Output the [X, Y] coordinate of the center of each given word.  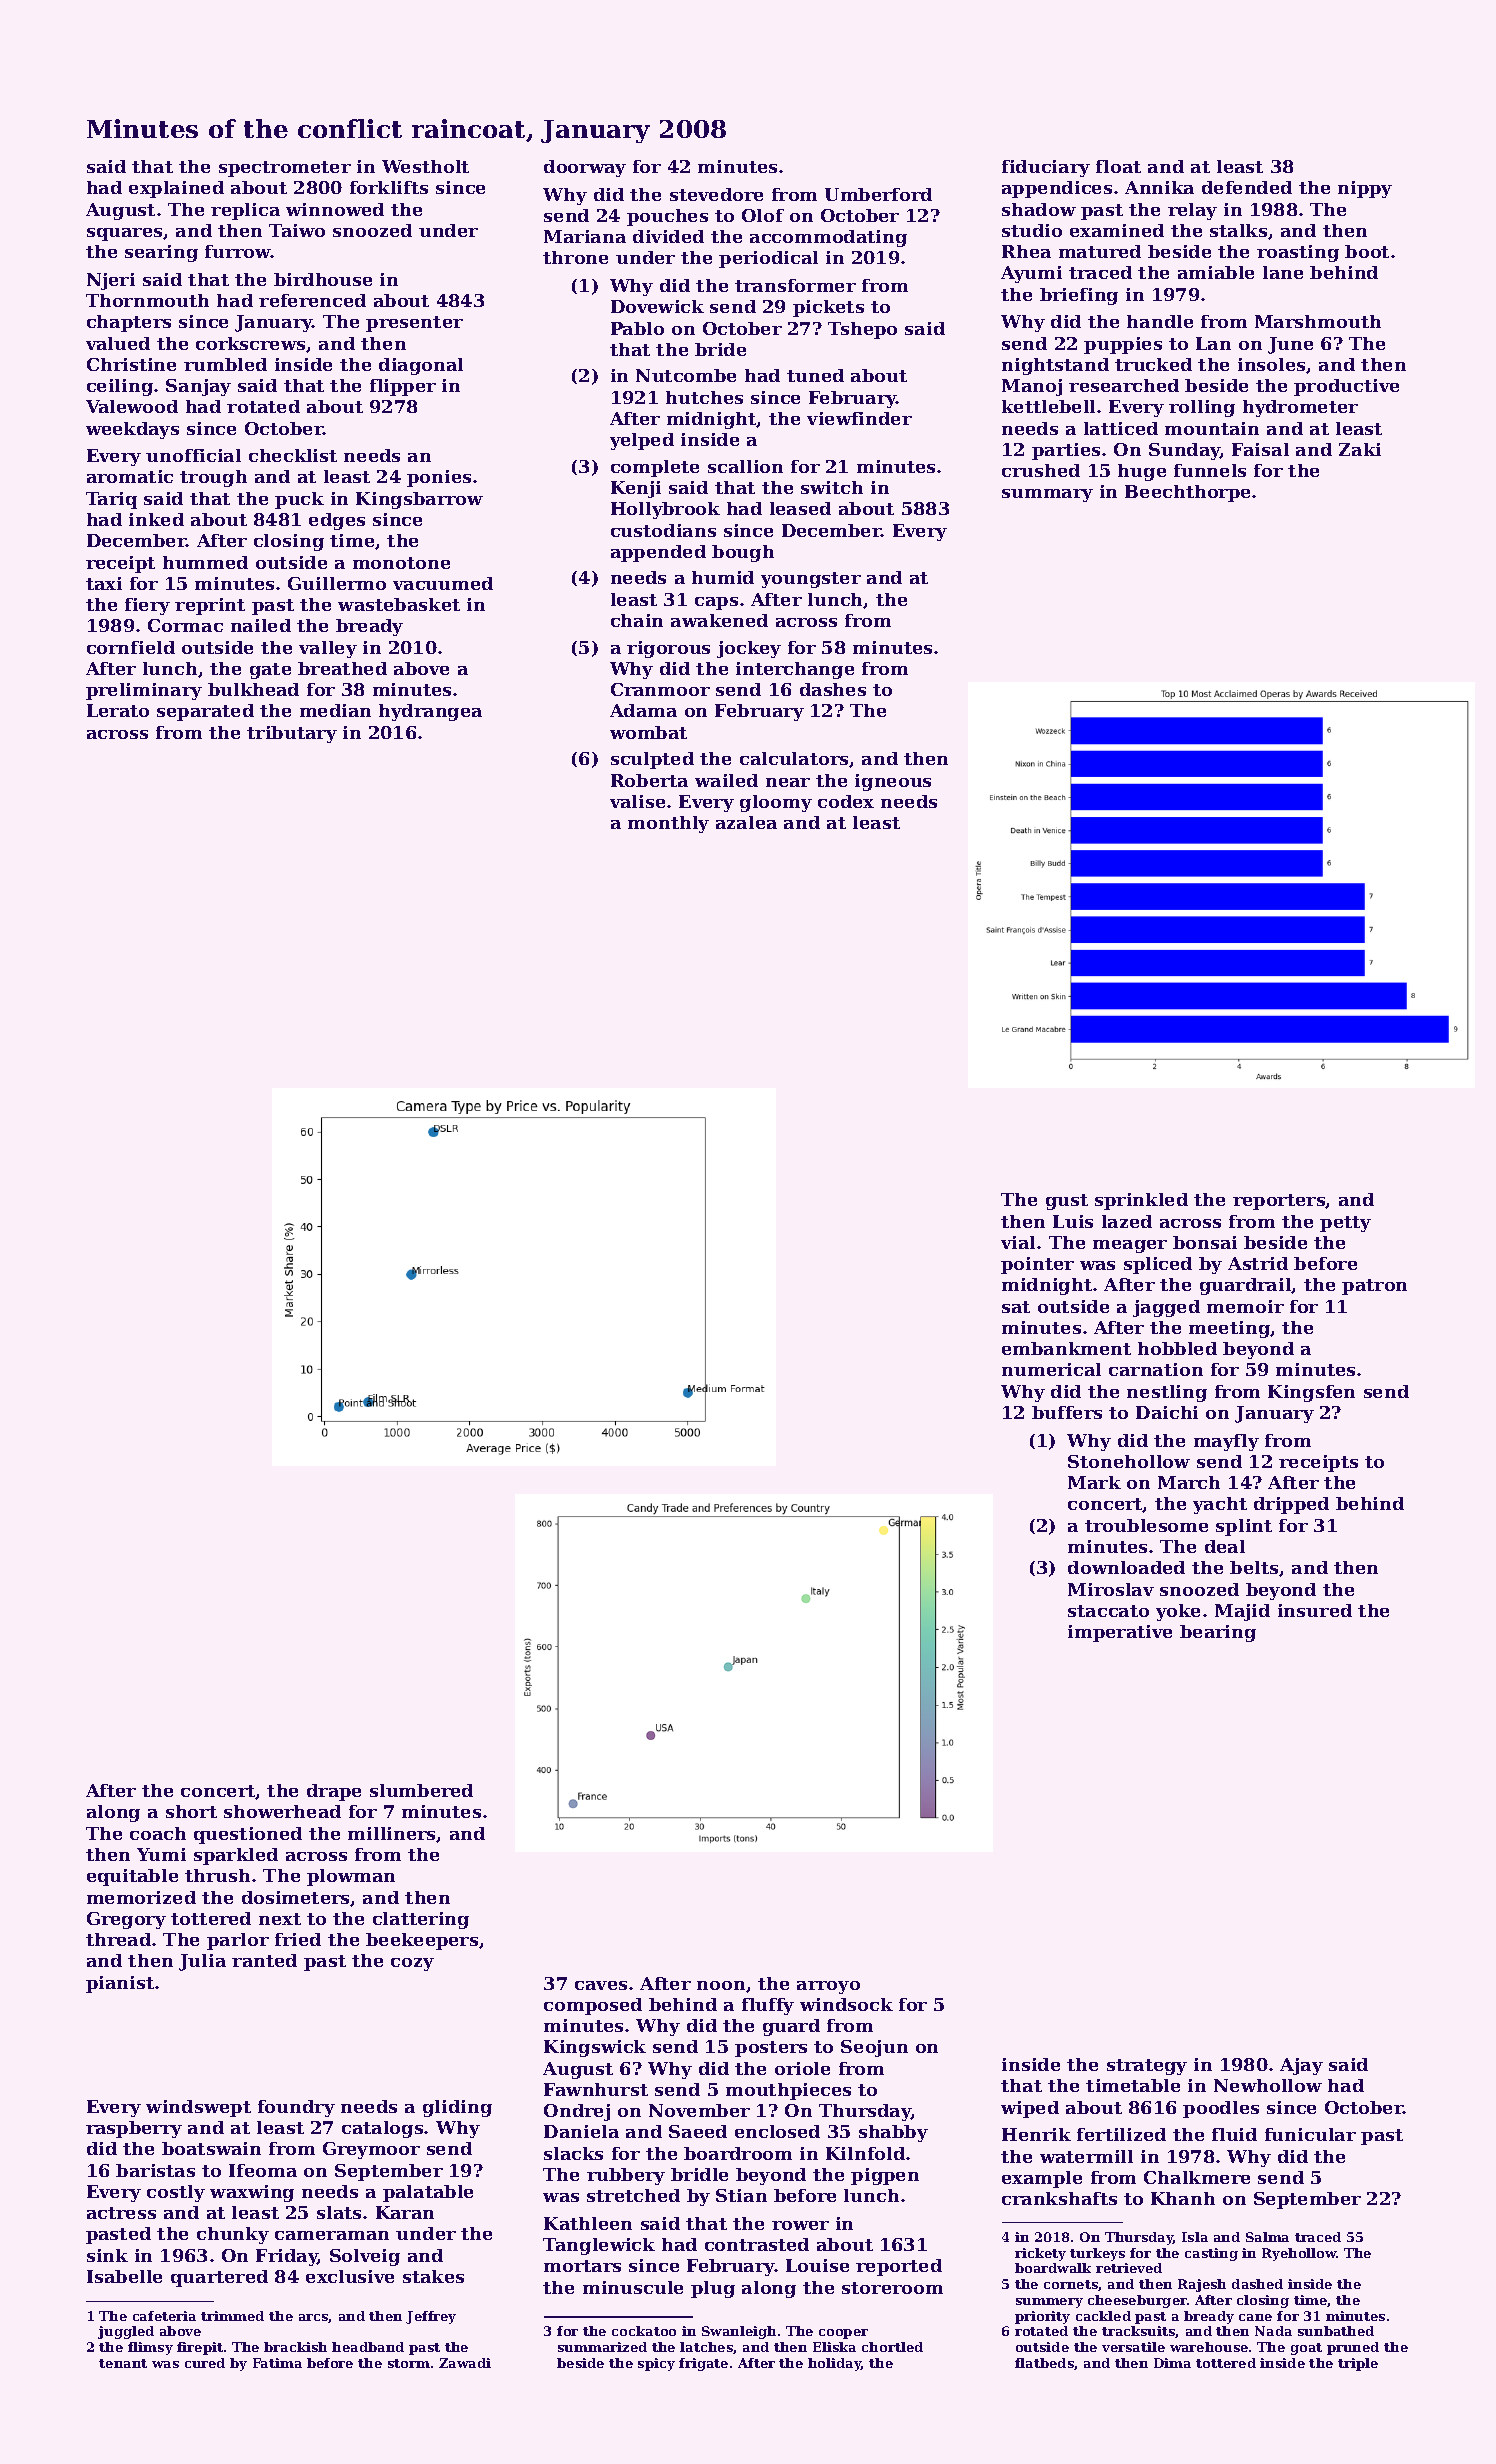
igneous [893, 782]
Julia [202, 1962]
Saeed [698, 2131]
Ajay [1301, 2066]
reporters [1279, 1202]
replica [245, 211]
